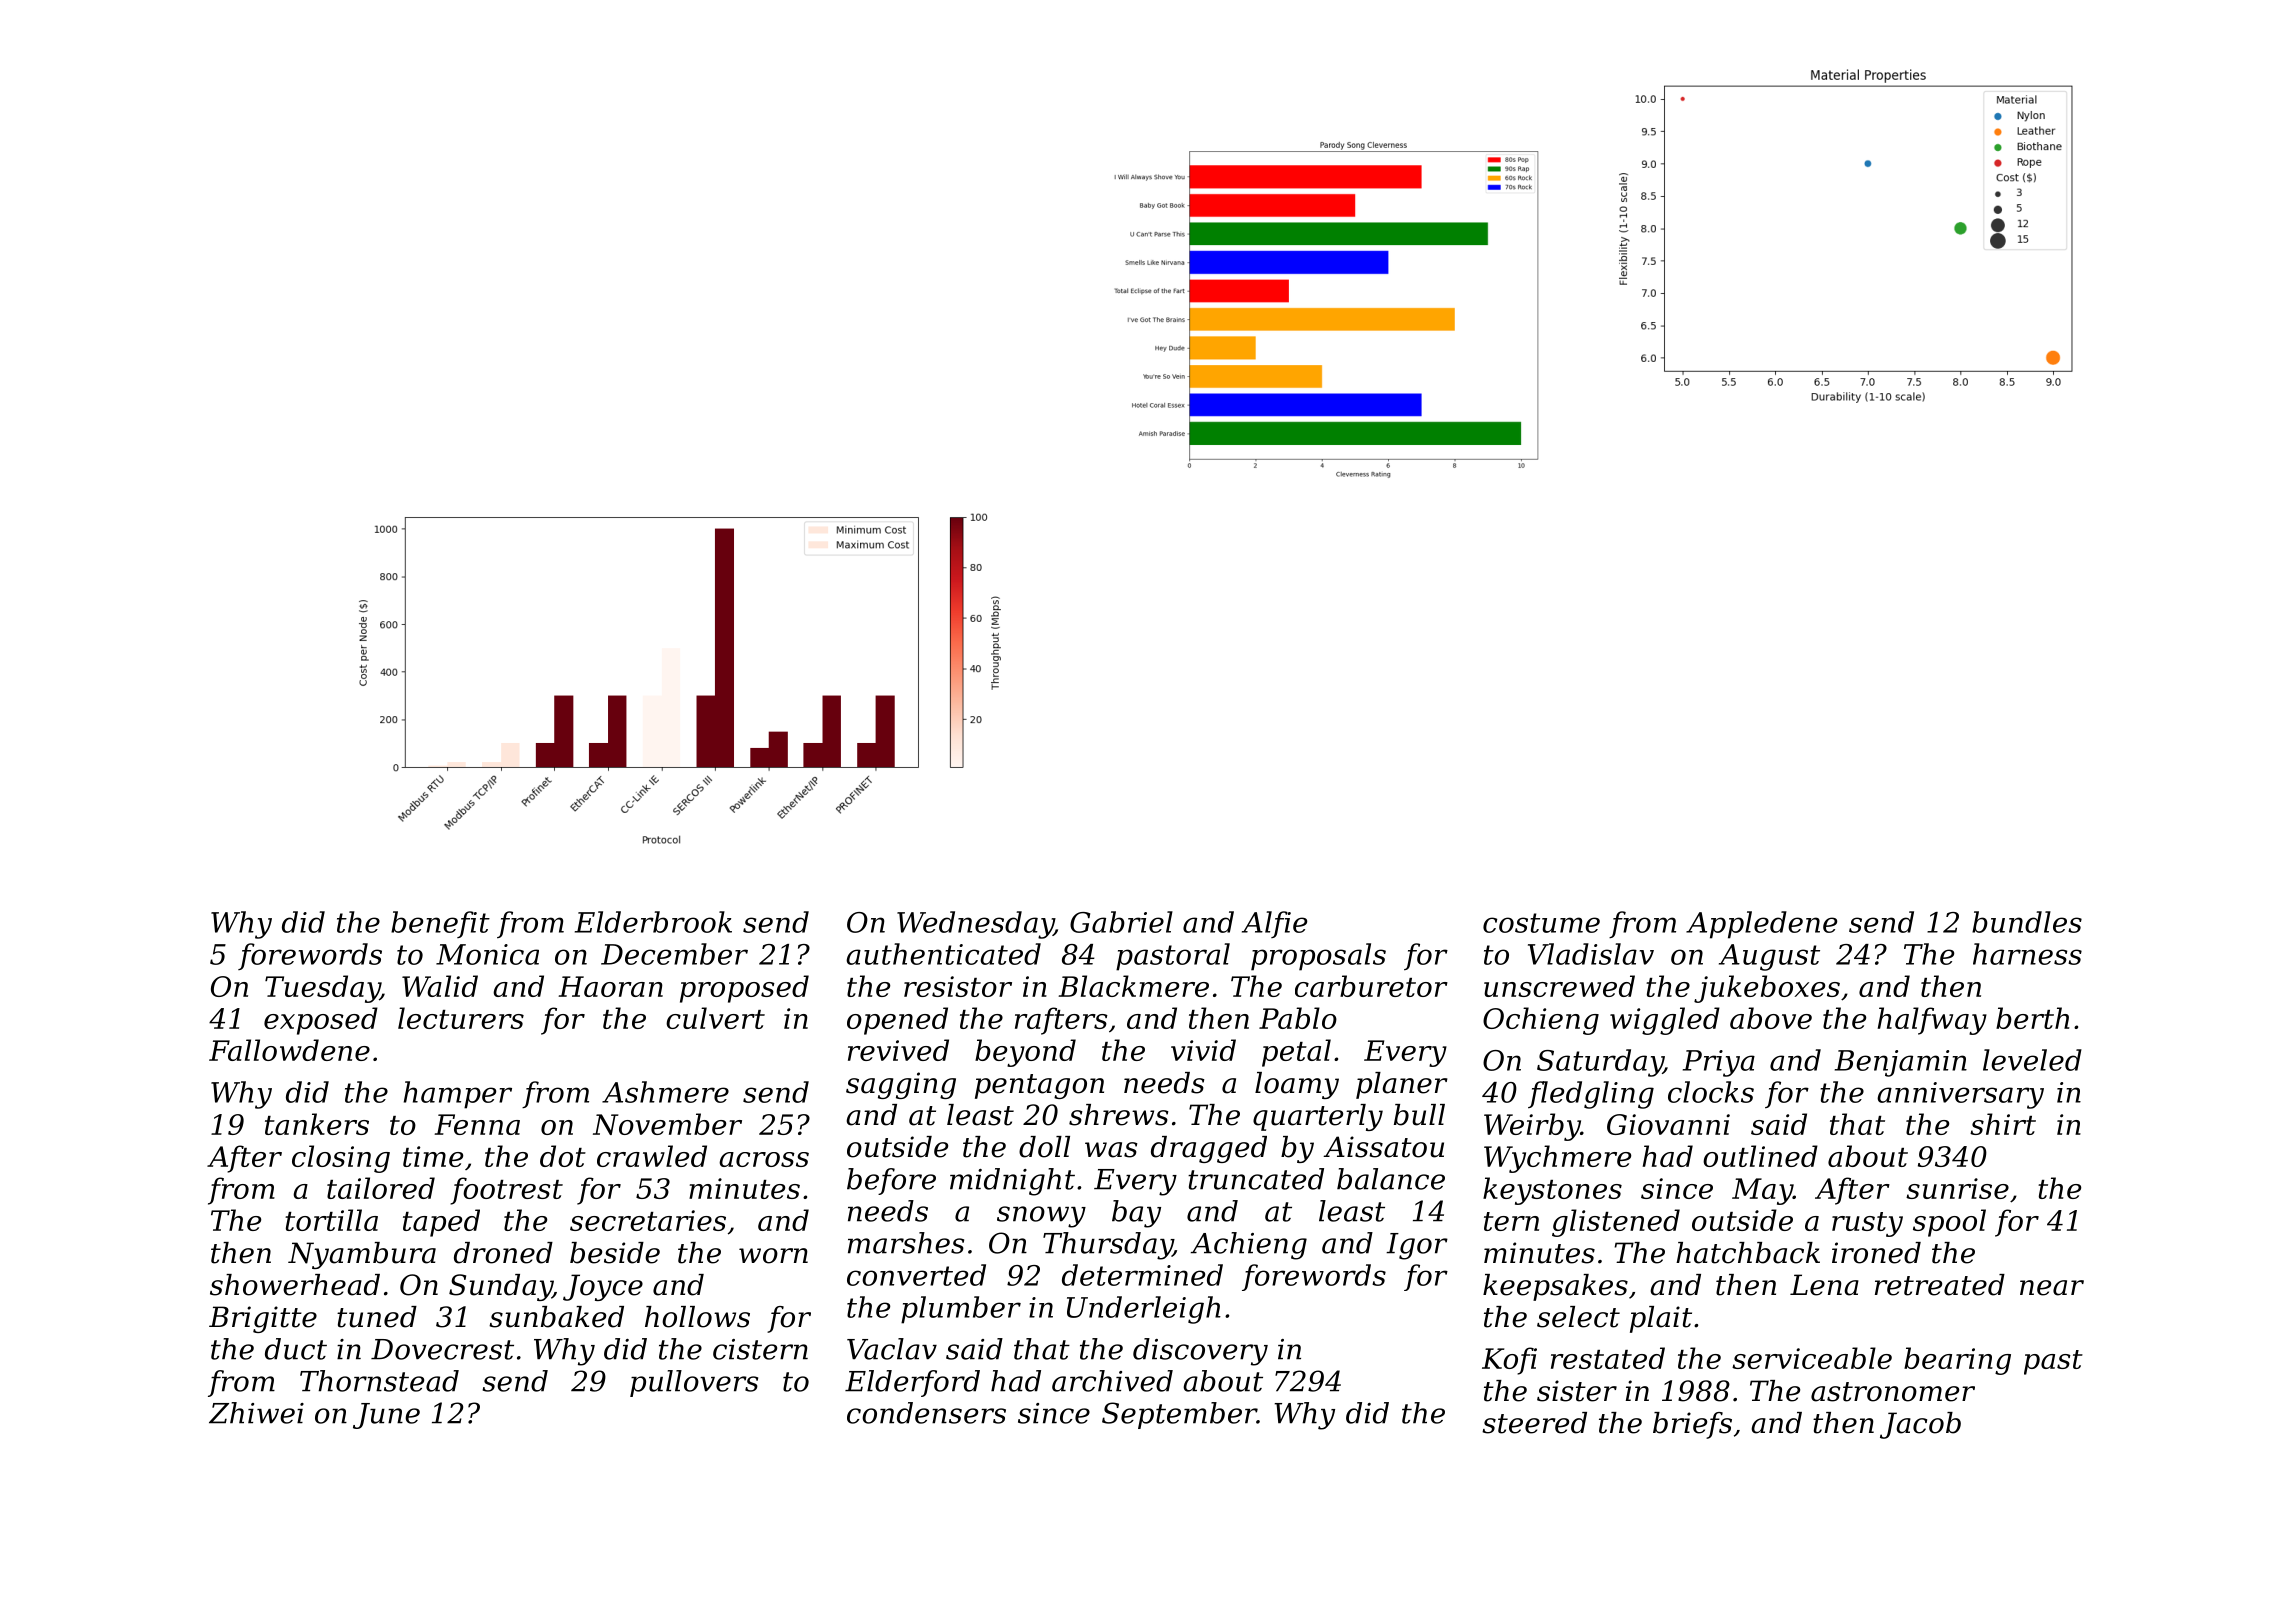 Image resolution: width=2292 pixels, height=1620 pixels. I want to click on condensers, so click(926, 1413).
